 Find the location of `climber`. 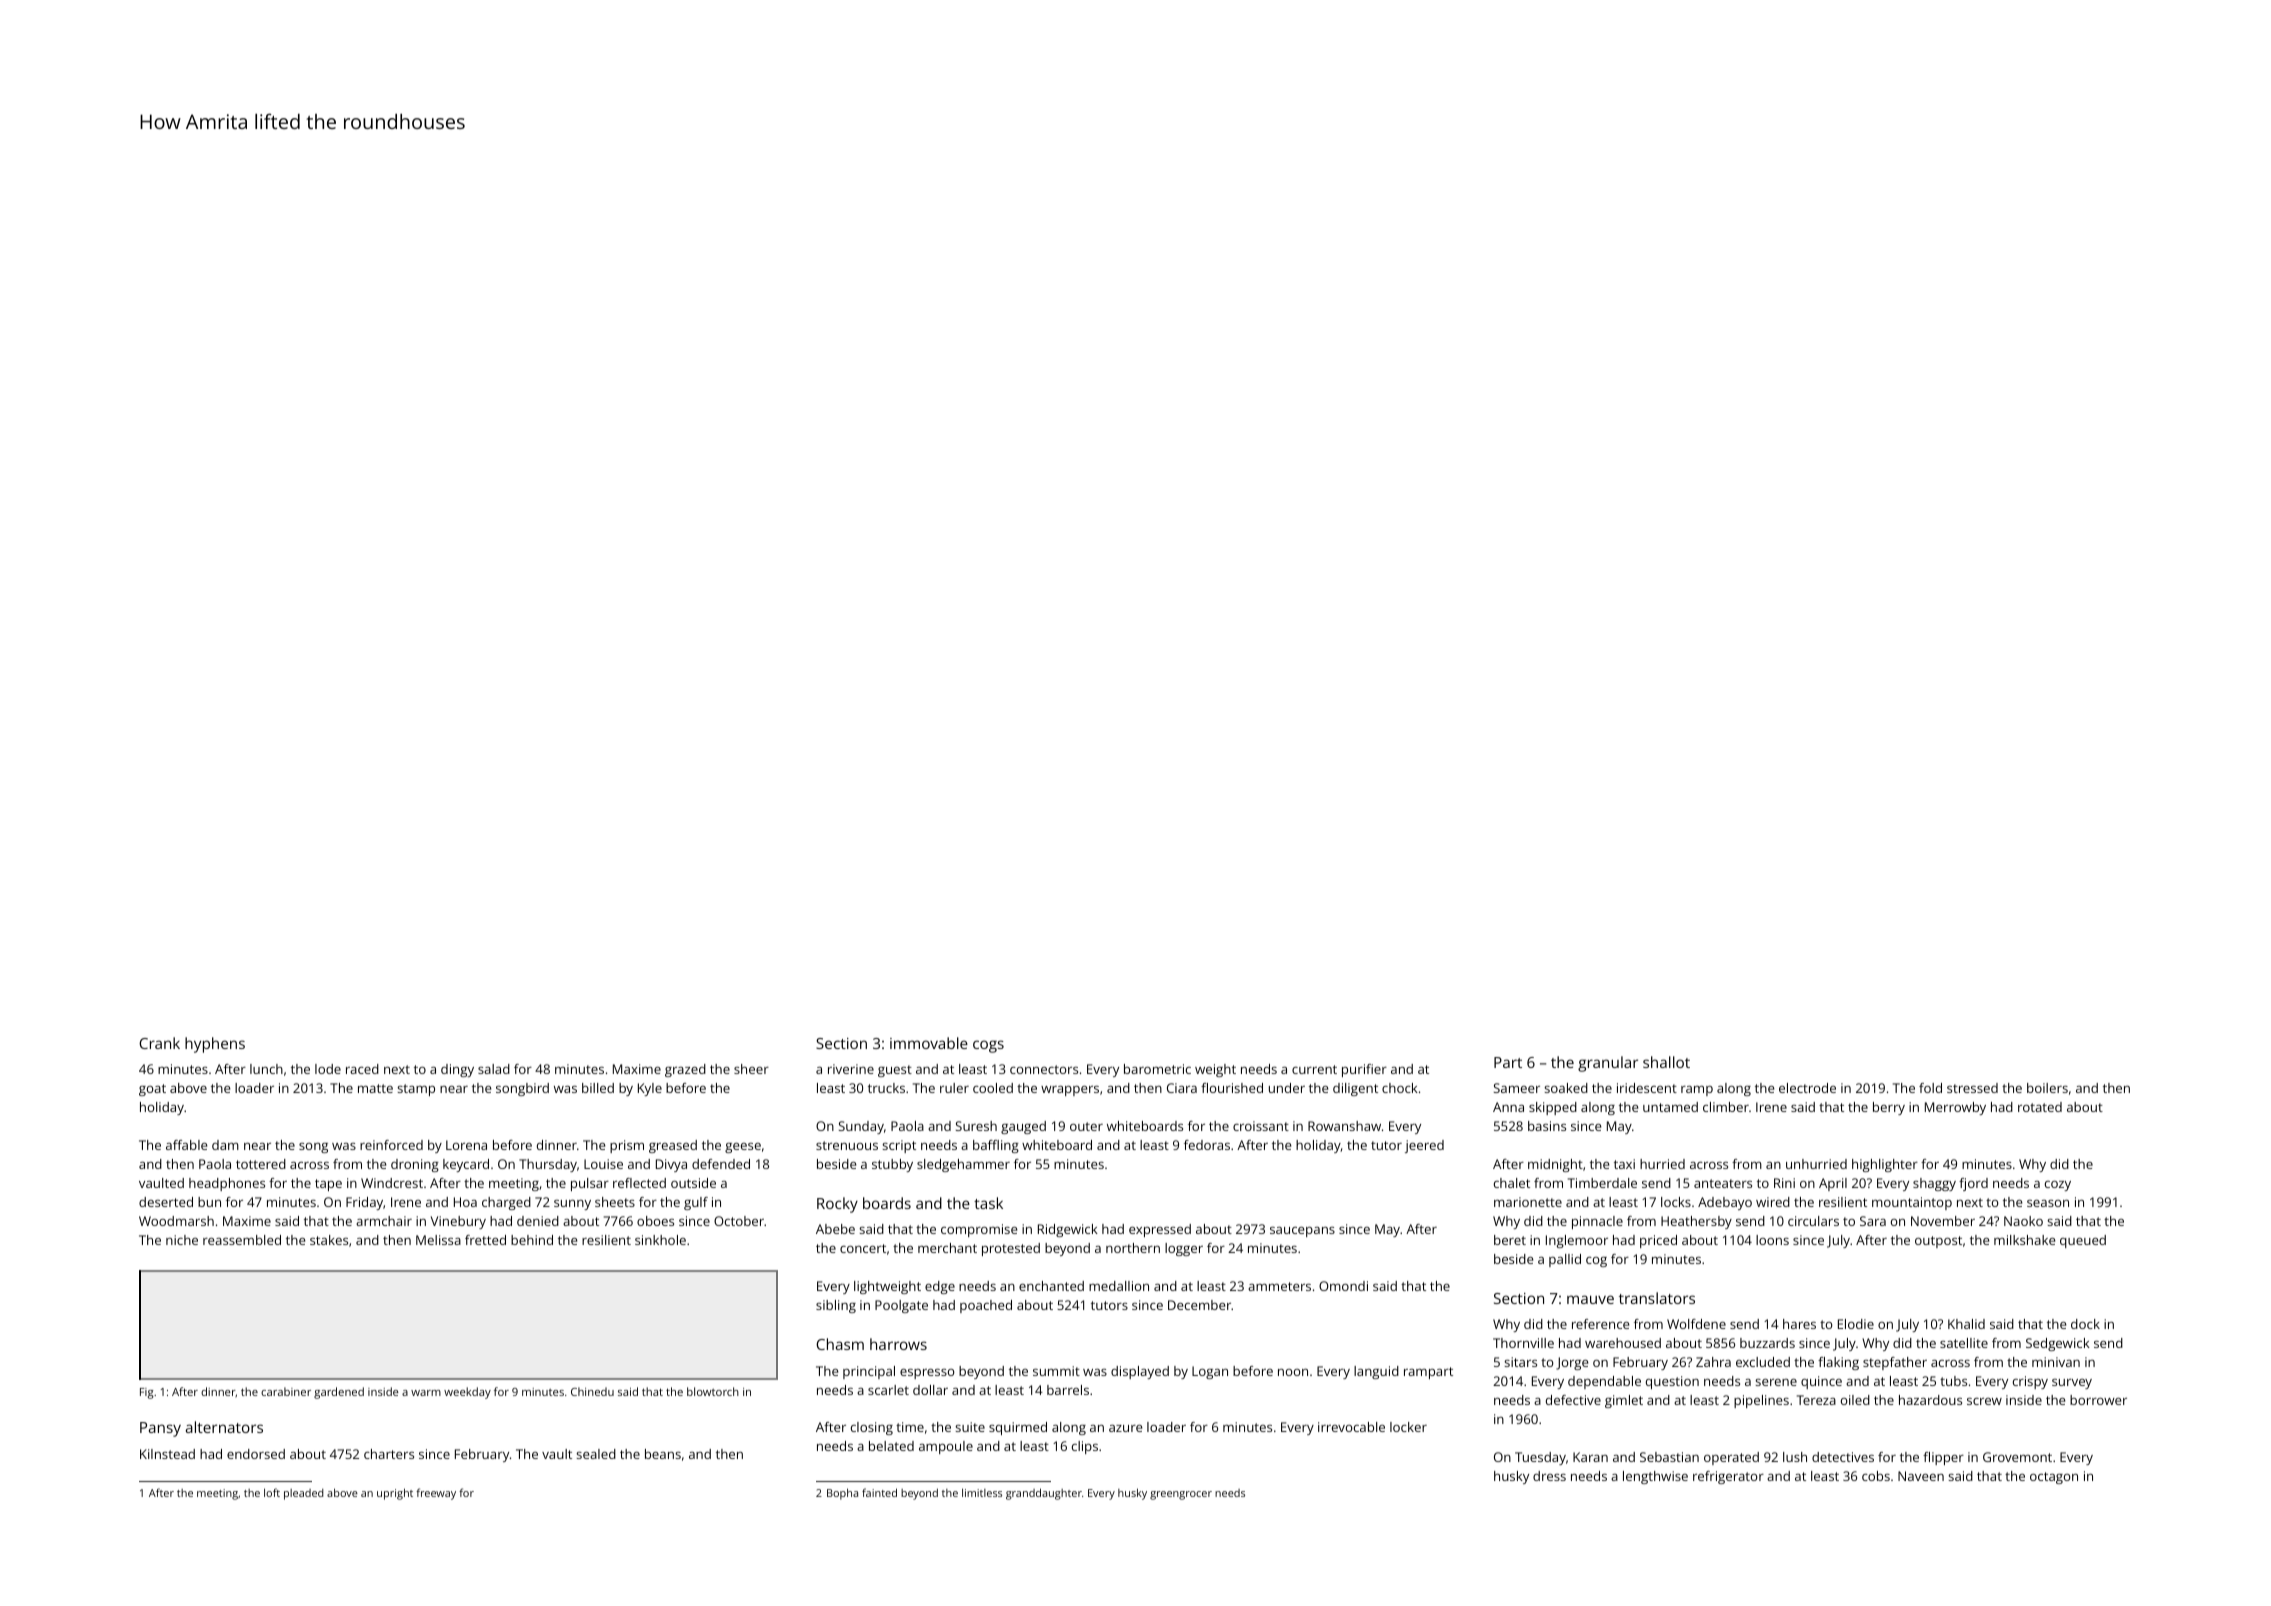

climber is located at coordinates (1726, 1107).
